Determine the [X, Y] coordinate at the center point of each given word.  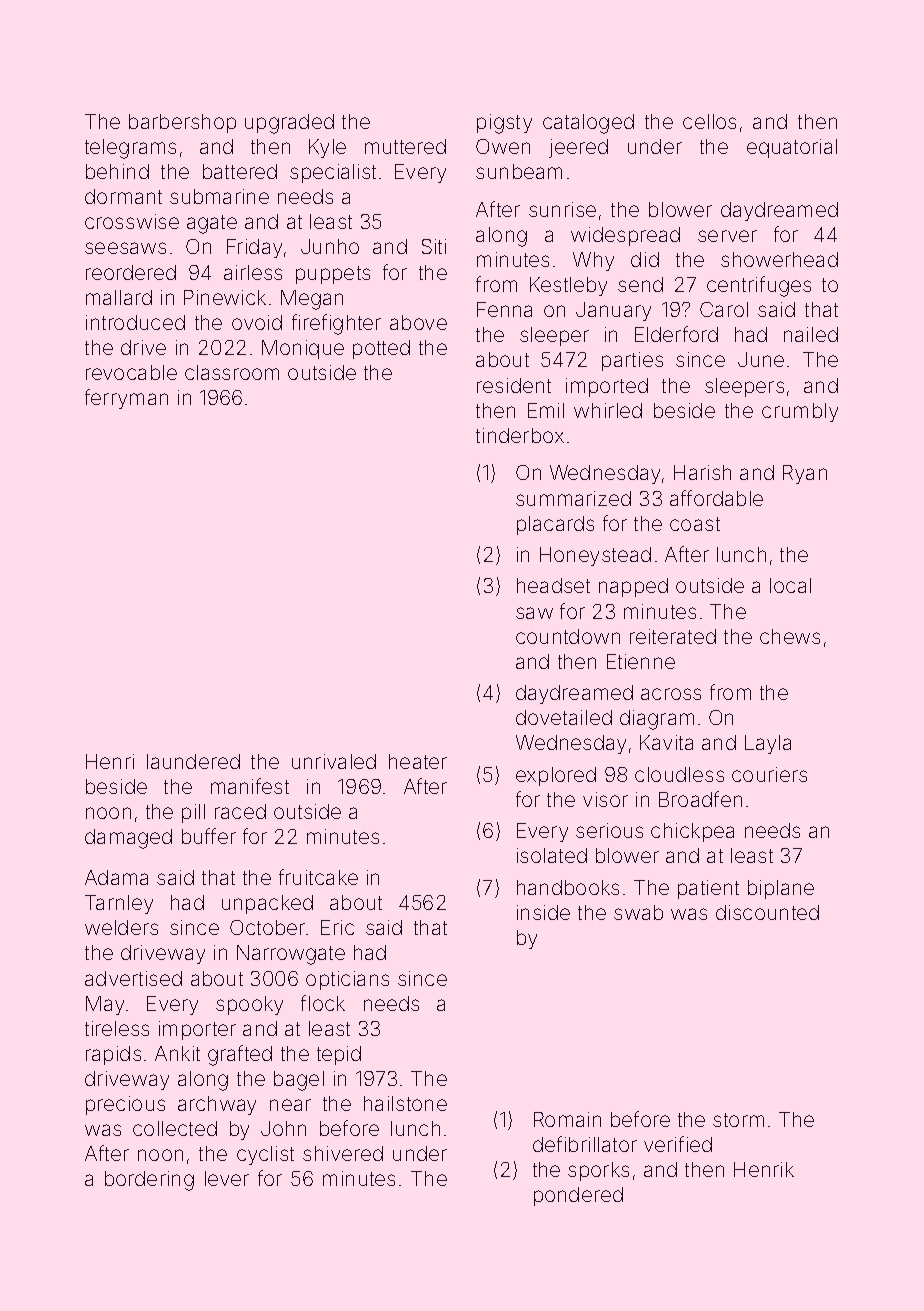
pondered [578, 1196]
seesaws [125, 248]
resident [514, 385]
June [761, 359]
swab [638, 912]
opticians [347, 980]
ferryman [126, 399]
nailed [811, 334]
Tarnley [119, 904]
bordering [149, 1181]
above [418, 322]
